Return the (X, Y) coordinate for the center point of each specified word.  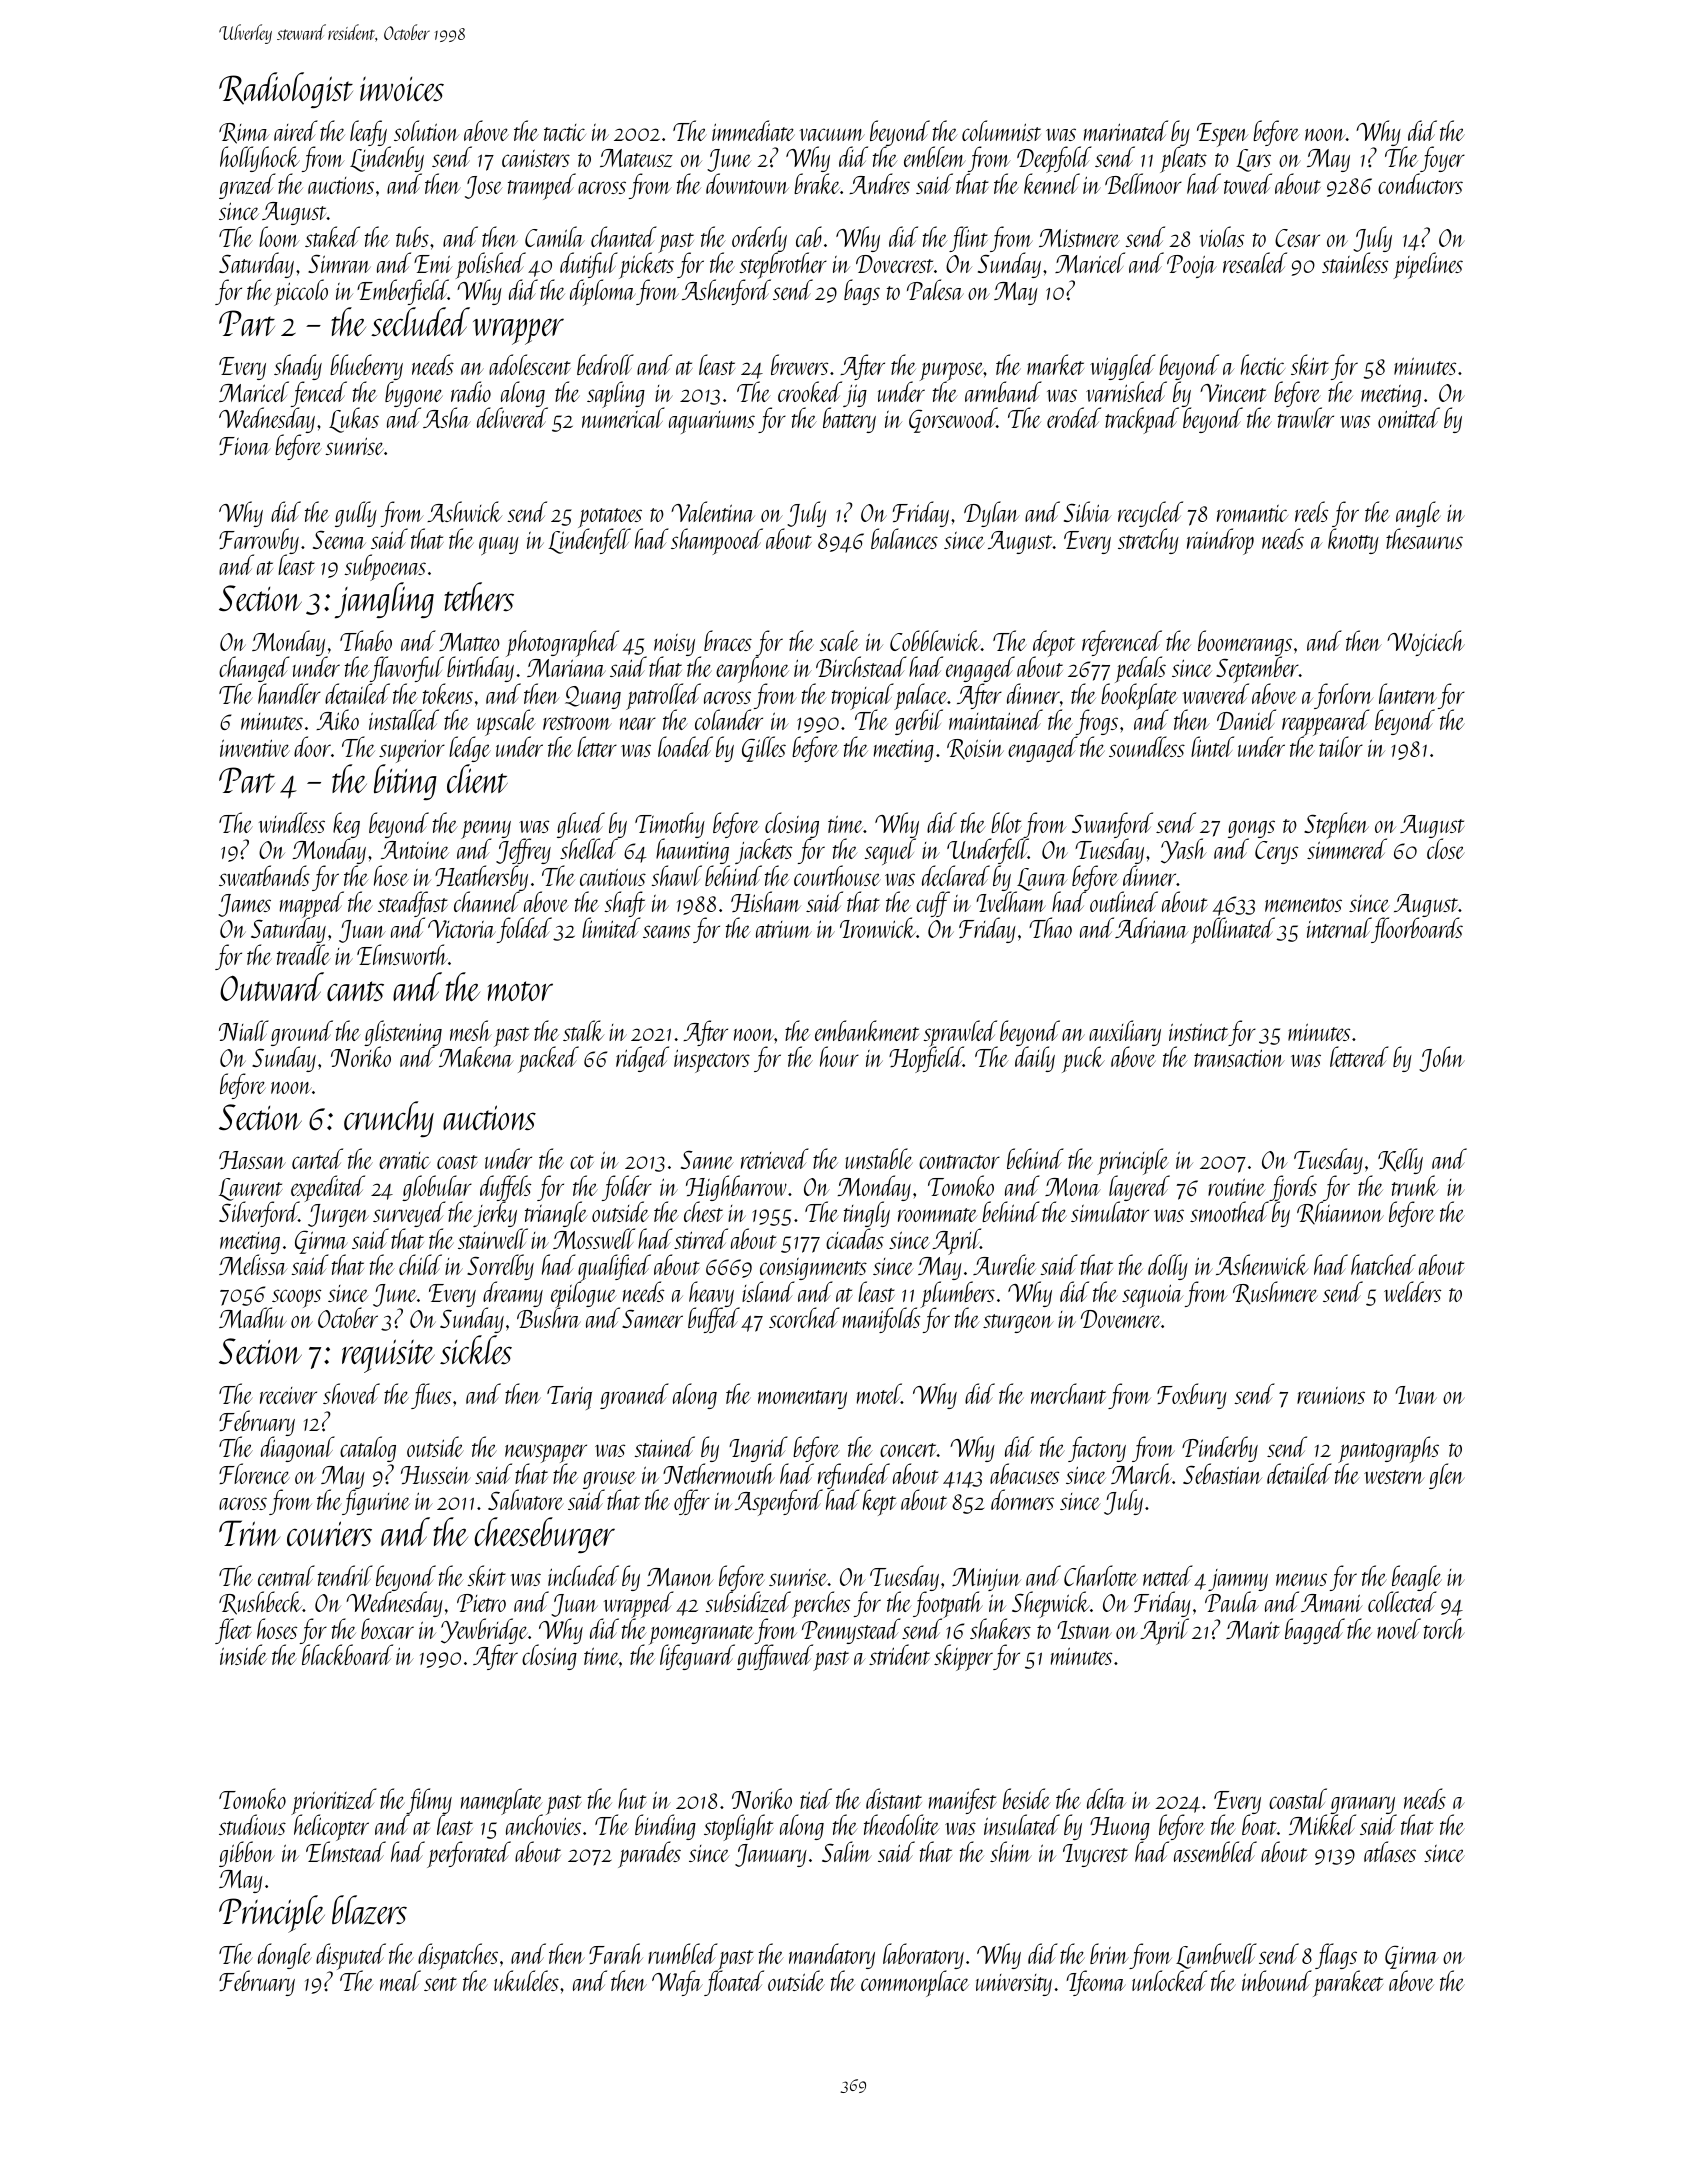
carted (317, 1158)
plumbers (958, 1294)
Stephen (1336, 825)
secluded (420, 321)
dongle (285, 1956)
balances (904, 538)
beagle (1416, 1578)
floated (734, 1983)
